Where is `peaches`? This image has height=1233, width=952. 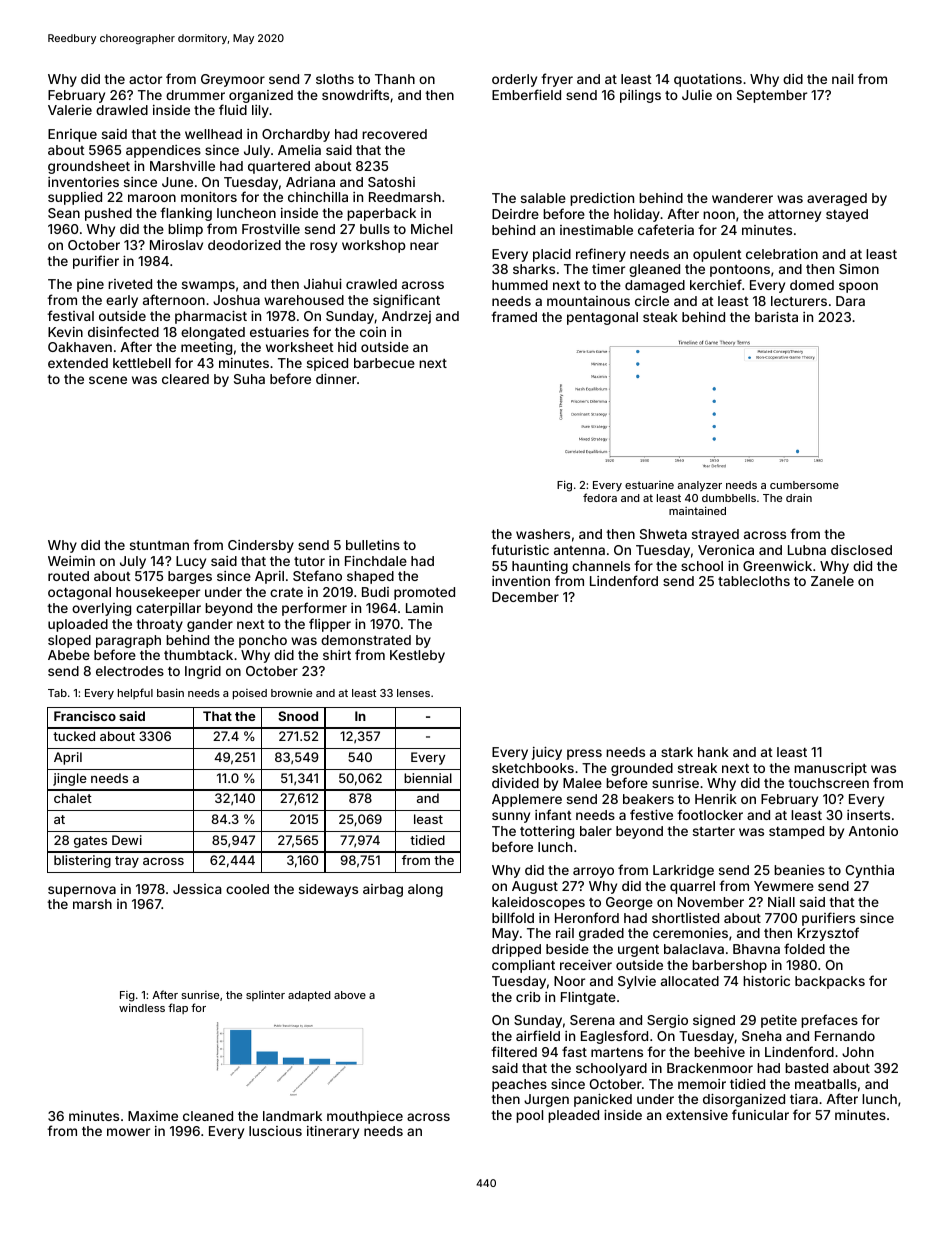
peaches is located at coordinates (519, 1085).
